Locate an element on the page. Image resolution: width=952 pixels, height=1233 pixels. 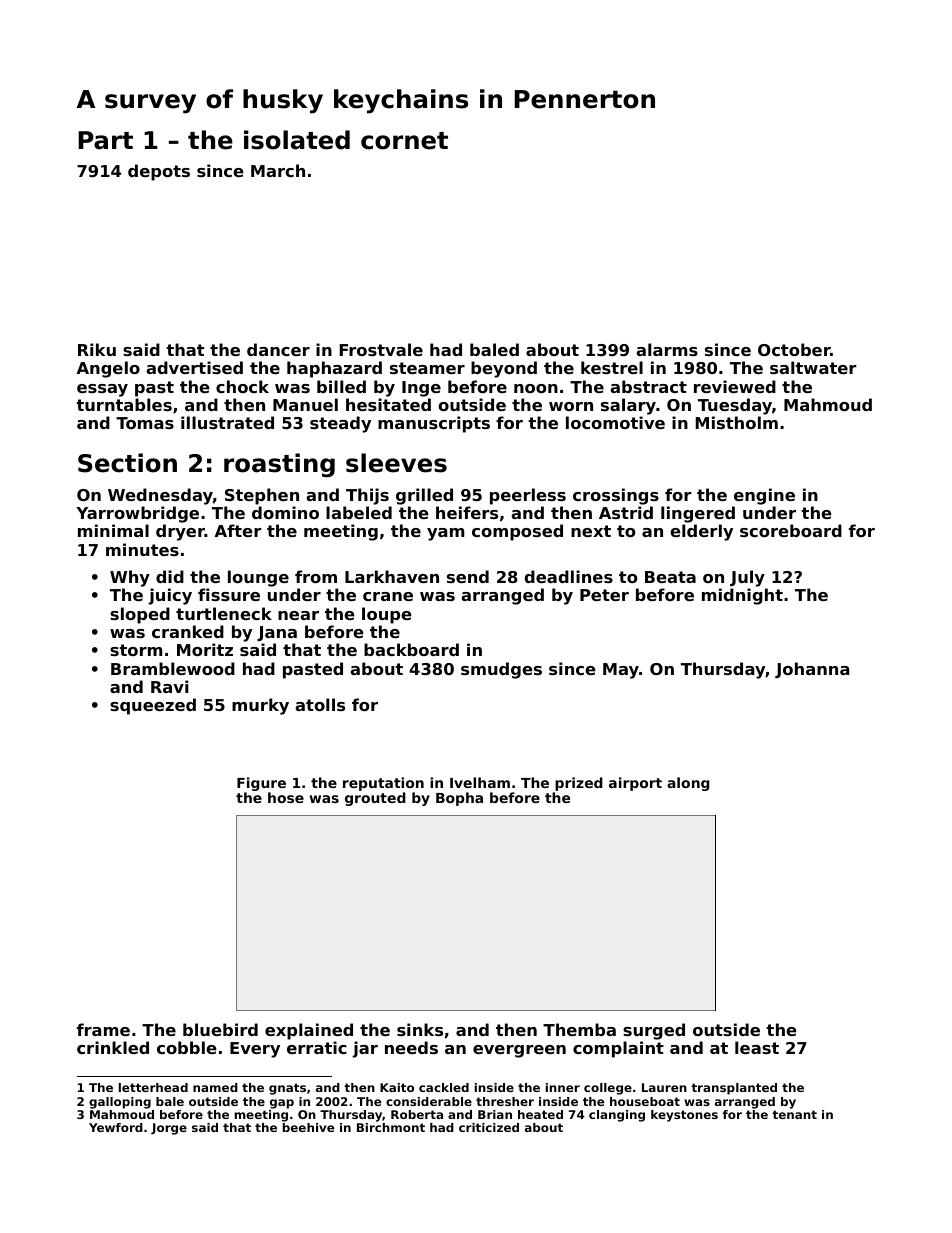
Frostvale is located at coordinates (381, 349).
